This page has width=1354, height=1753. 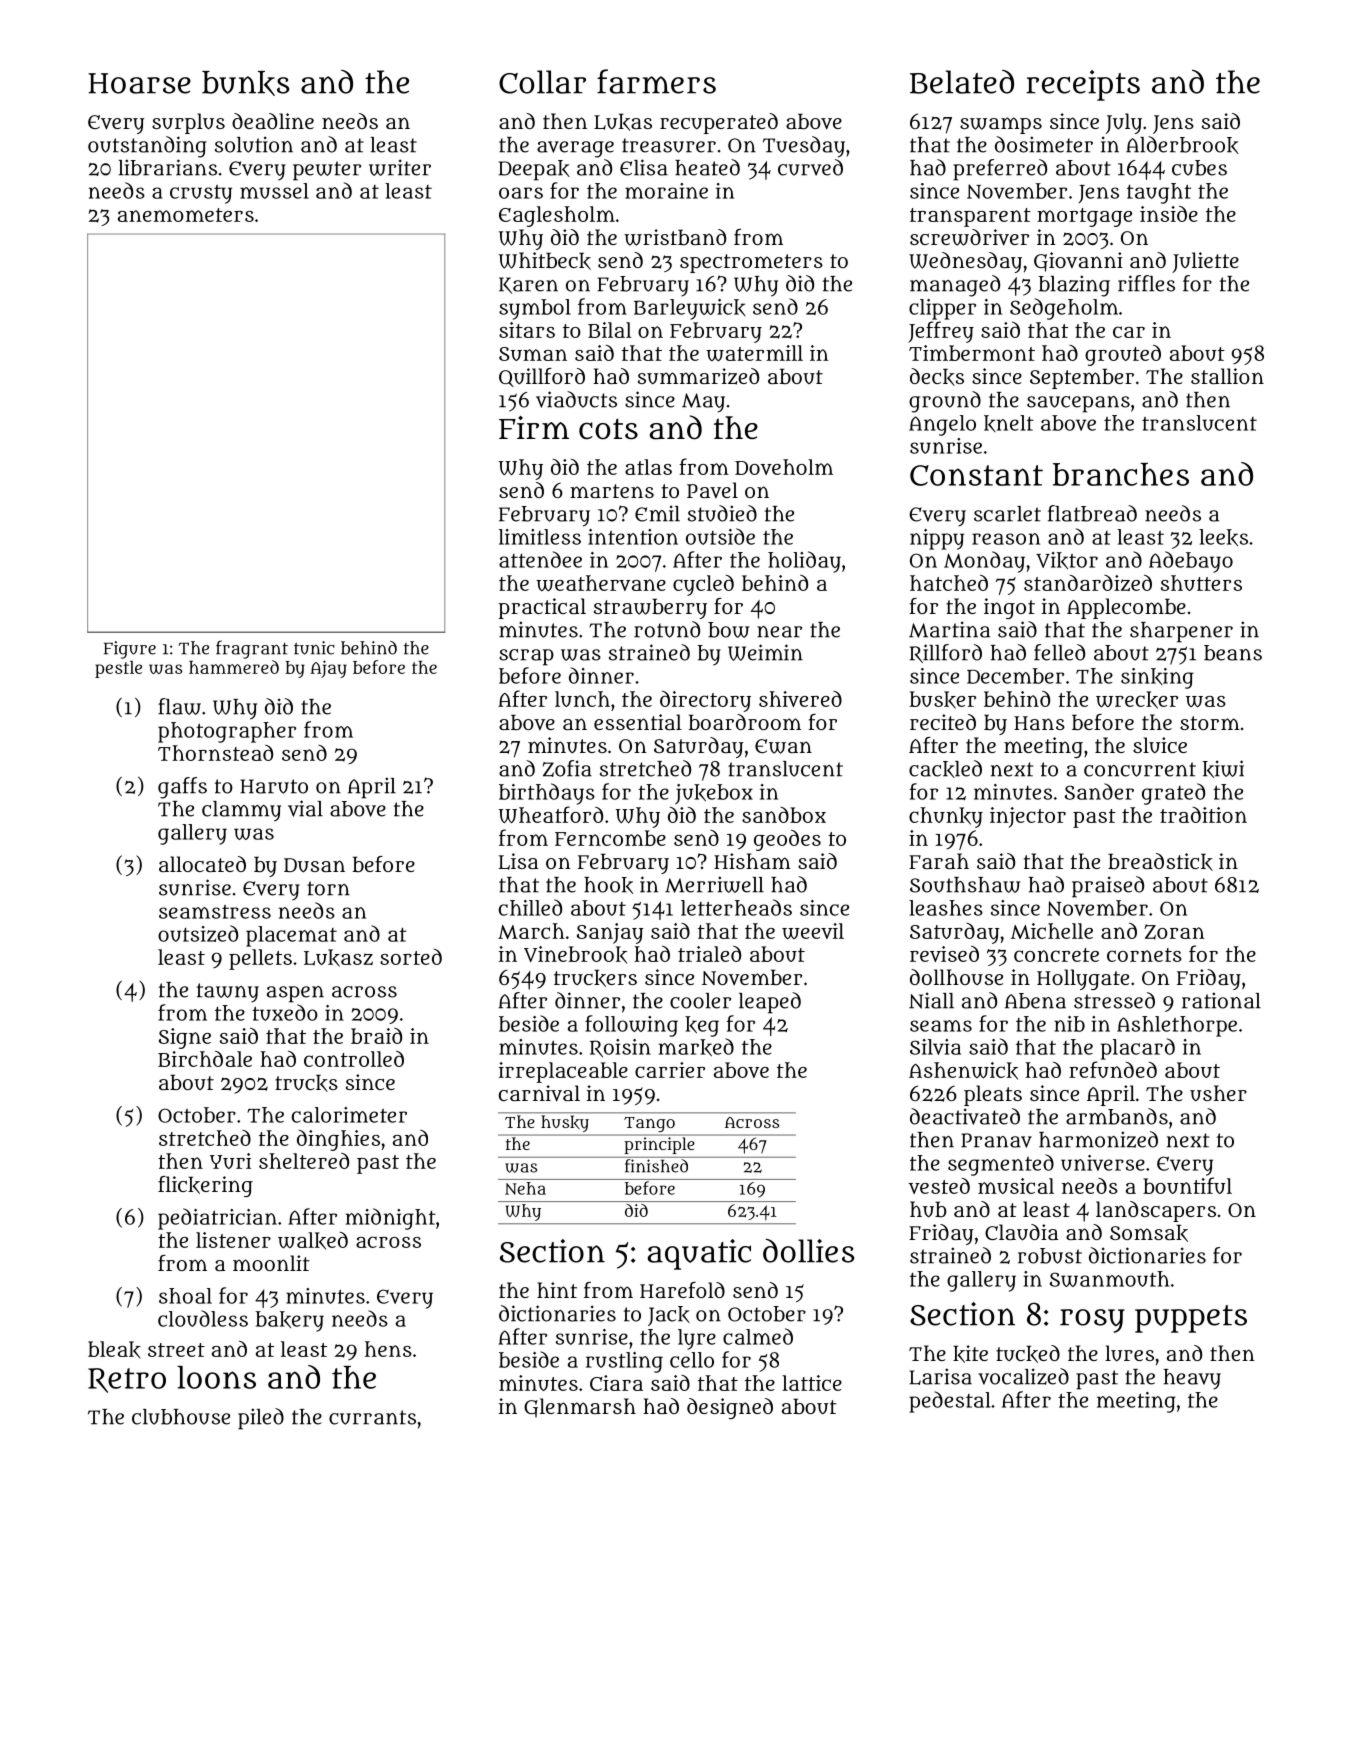 What do you see at coordinates (972, 353) in the page?
I see `Timbermont` at bounding box center [972, 353].
